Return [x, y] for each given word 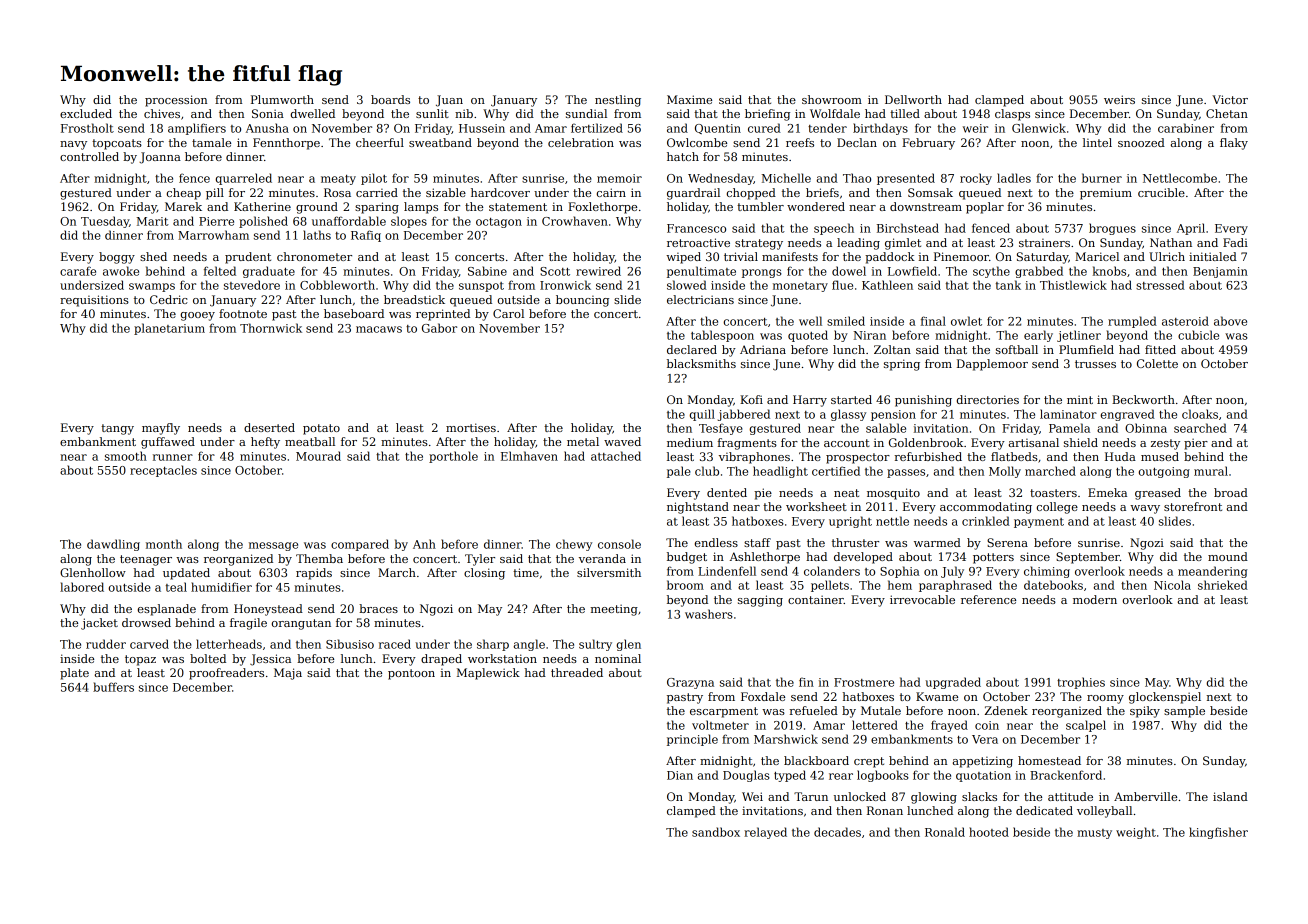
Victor [1230, 99]
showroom [832, 99]
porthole [453, 457]
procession [176, 101]
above [1230, 321]
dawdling [113, 545]
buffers [113, 687]
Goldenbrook [926, 442]
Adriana [763, 349]
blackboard [816, 760]
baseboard [354, 313]
